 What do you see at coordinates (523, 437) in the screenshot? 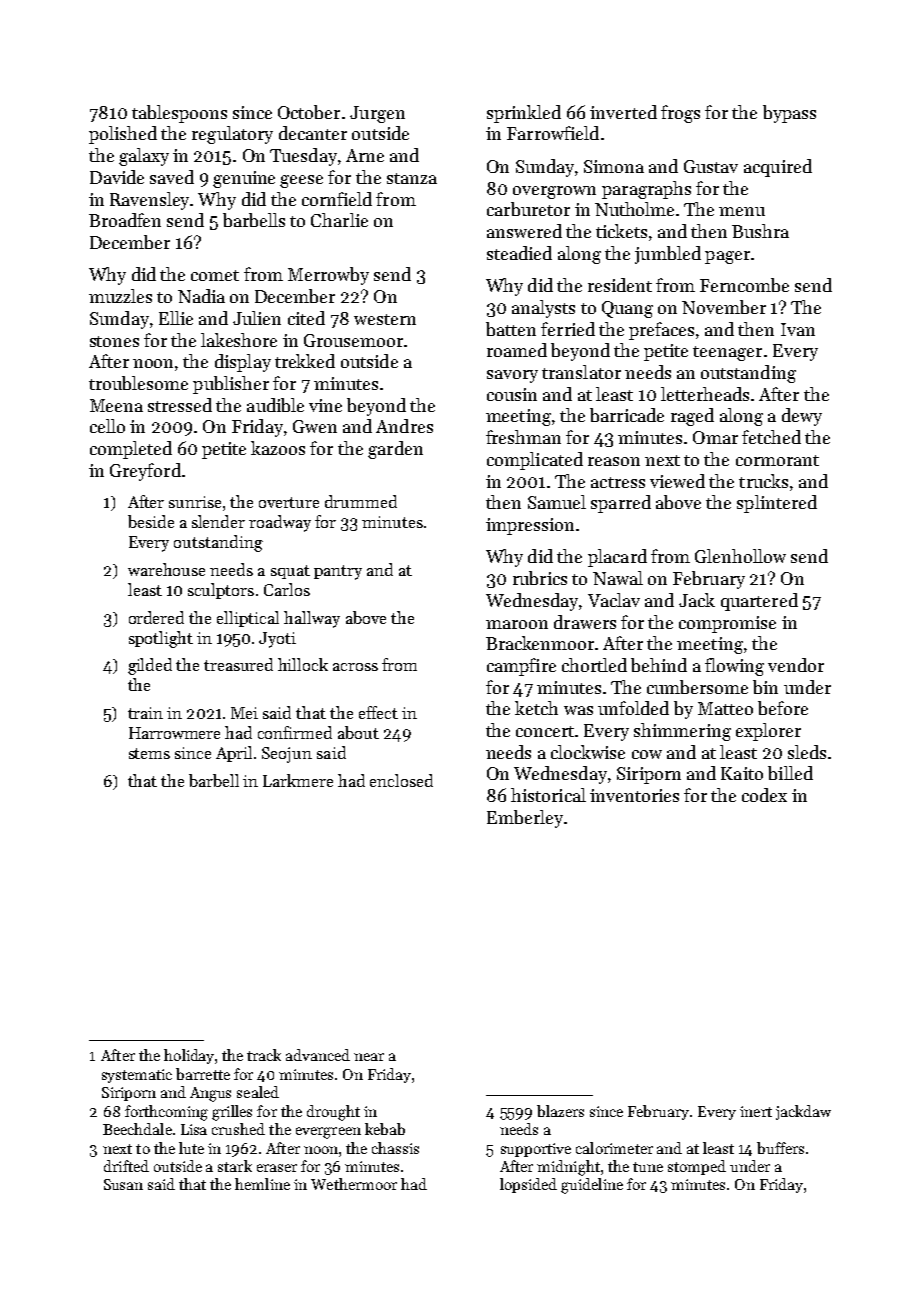
I see `freshman` at bounding box center [523, 437].
